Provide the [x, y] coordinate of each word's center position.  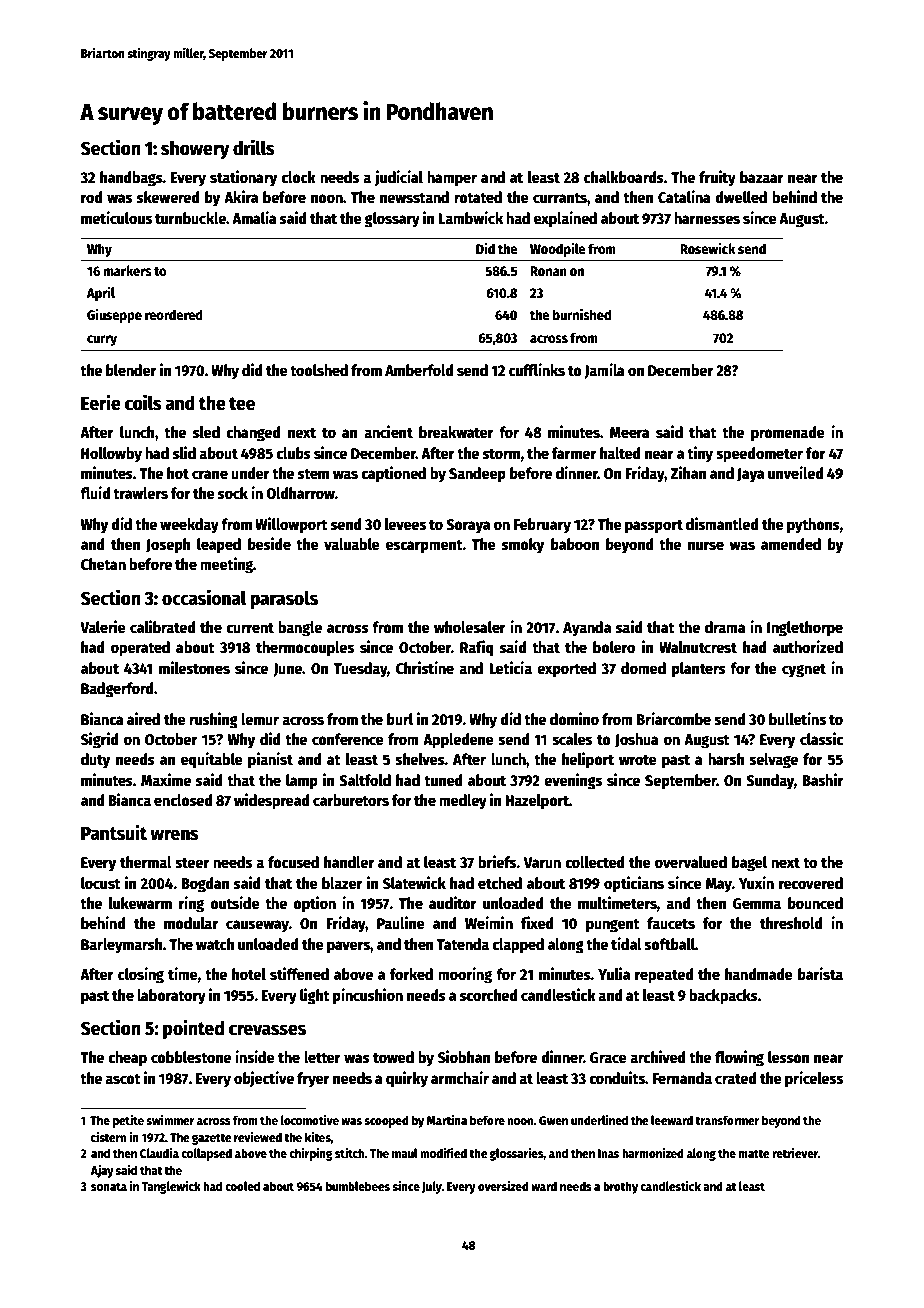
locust [101, 883]
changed [253, 434]
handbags [131, 179]
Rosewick [708, 248]
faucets [671, 923]
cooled [242, 1186]
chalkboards [624, 177]
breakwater [456, 432]
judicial [398, 178]
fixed [537, 922]
